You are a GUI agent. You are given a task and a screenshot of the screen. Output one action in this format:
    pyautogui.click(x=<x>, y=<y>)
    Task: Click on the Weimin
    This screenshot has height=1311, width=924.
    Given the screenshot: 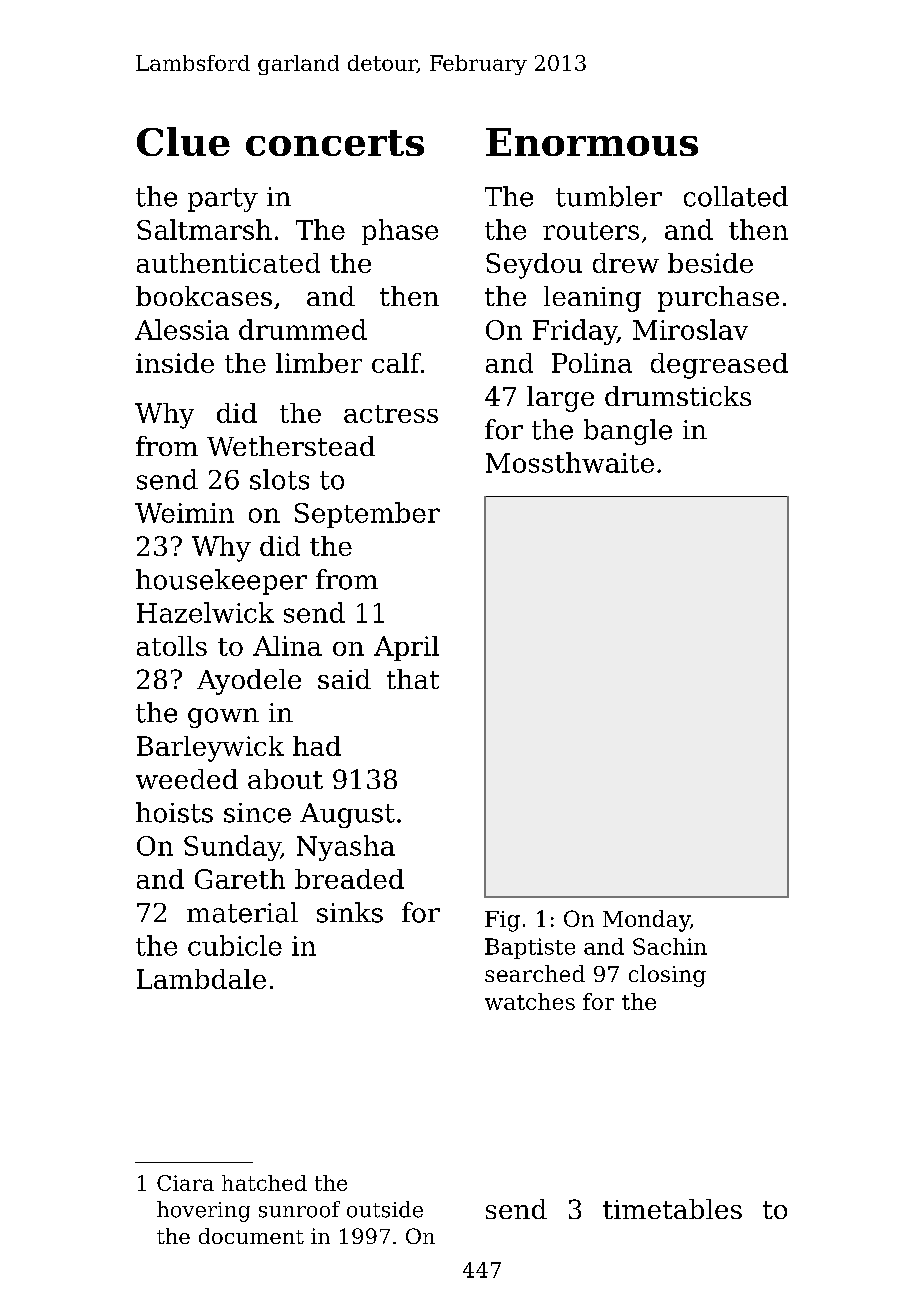 What is the action you would take?
    pyautogui.click(x=184, y=513)
